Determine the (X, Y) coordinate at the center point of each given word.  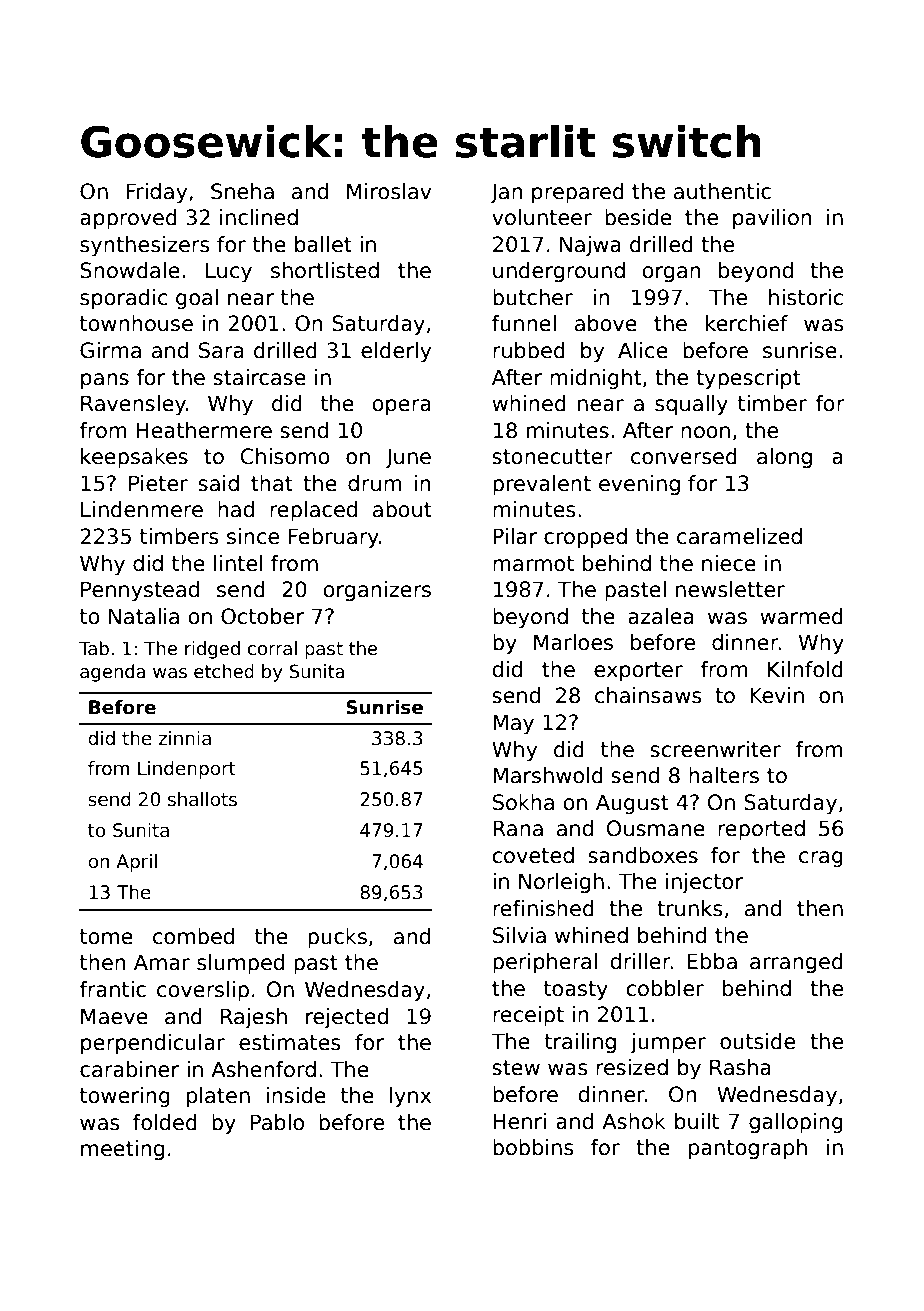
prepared (578, 193)
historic (806, 297)
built (697, 1121)
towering (125, 1097)
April (136, 863)
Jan (506, 193)
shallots (202, 799)
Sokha (523, 802)
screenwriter (715, 749)
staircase (259, 377)
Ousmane (656, 828)
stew (516, 1068)
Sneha (242, 191)
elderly (396, 352)
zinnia (184, 738)
